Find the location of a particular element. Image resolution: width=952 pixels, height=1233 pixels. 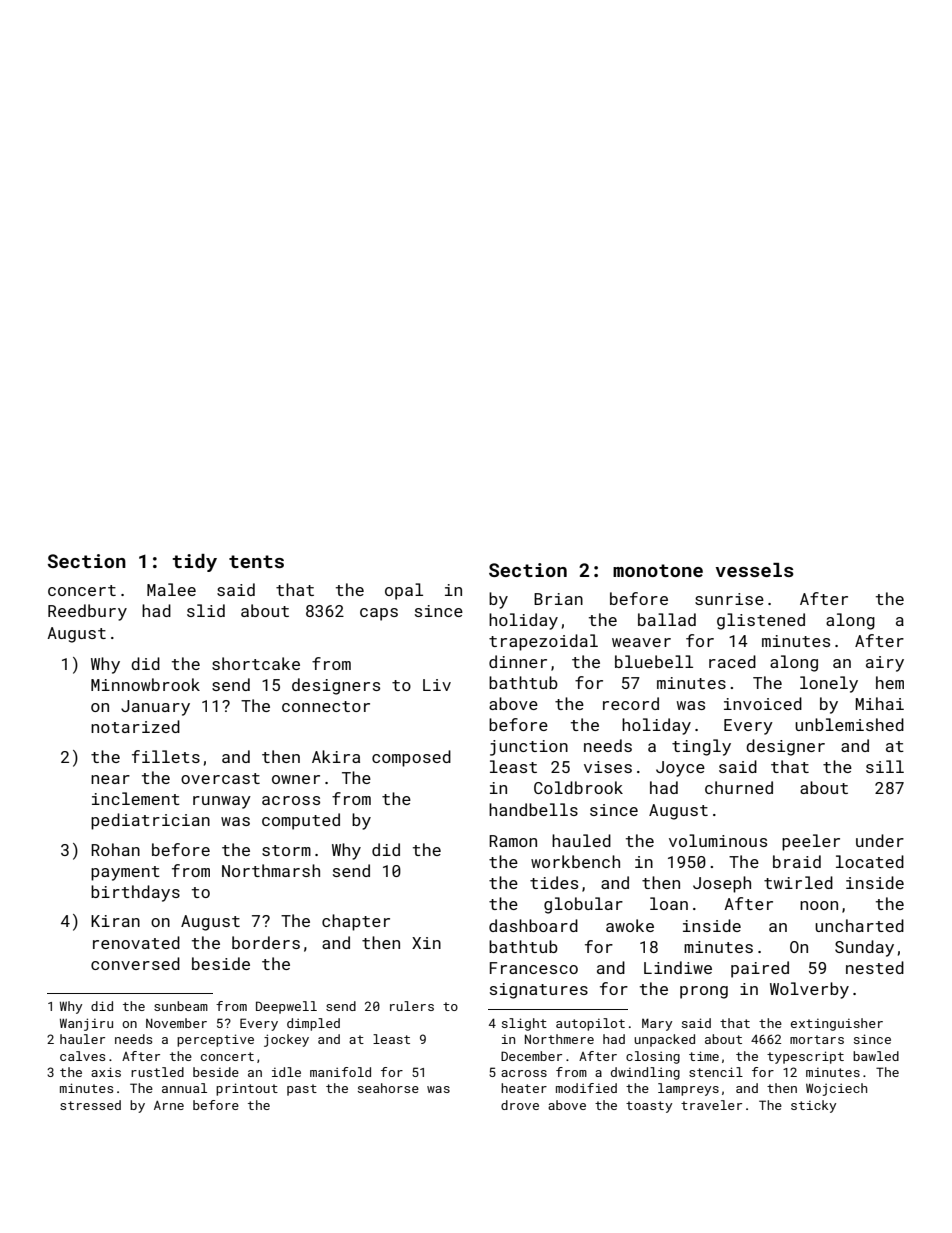

tingly is located at coordinates (701, 747).
